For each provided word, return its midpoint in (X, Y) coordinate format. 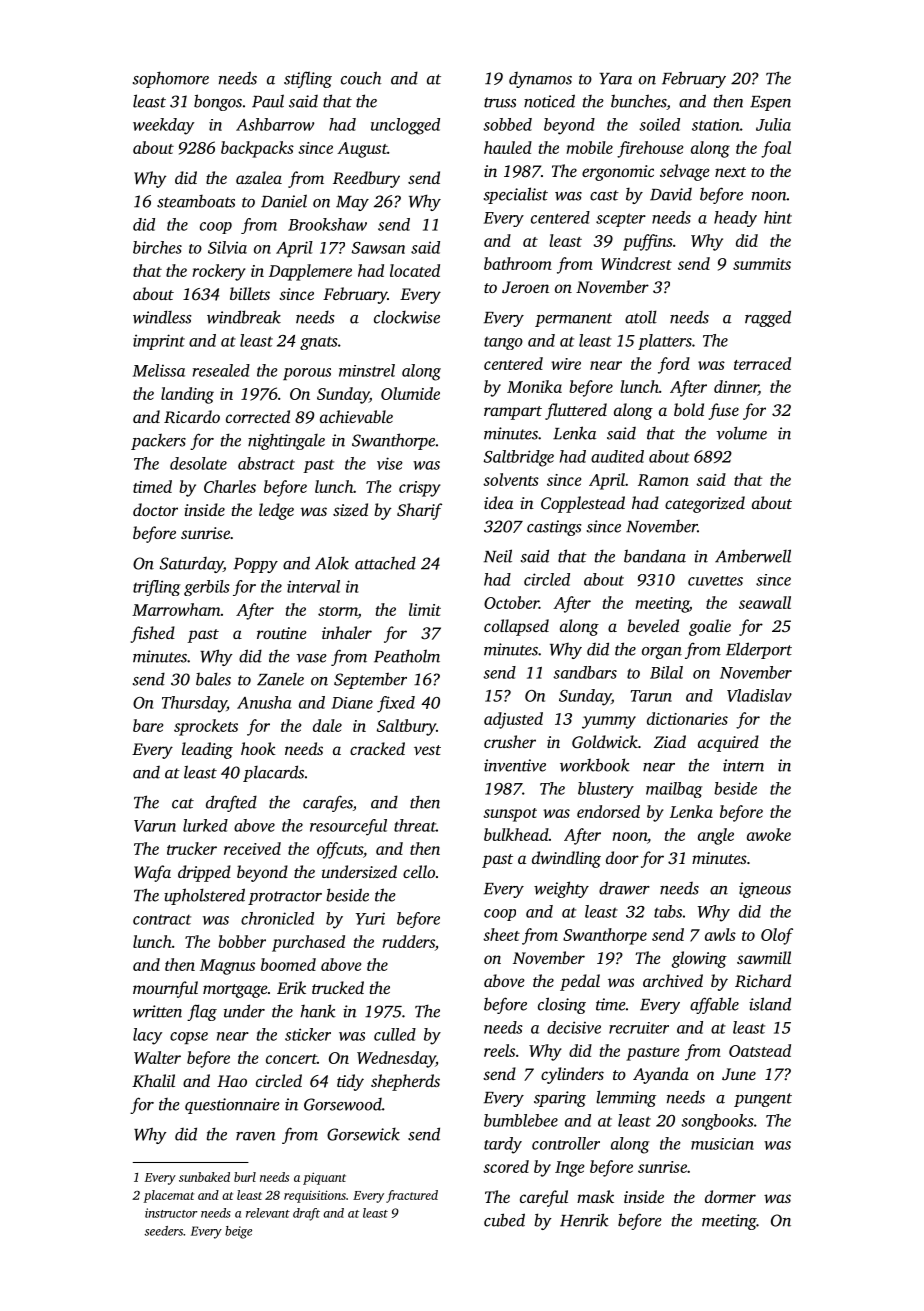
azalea (259, 177)
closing (562, 1005)
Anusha (264, 702)
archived (673, 980)
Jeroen (525, 287)
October (511, 602)
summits (762, 264)
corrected (258, 416)
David (671, 194)
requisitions (315, 1196)
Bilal (666, 672)
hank (318, 1011)
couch (361, 78)
